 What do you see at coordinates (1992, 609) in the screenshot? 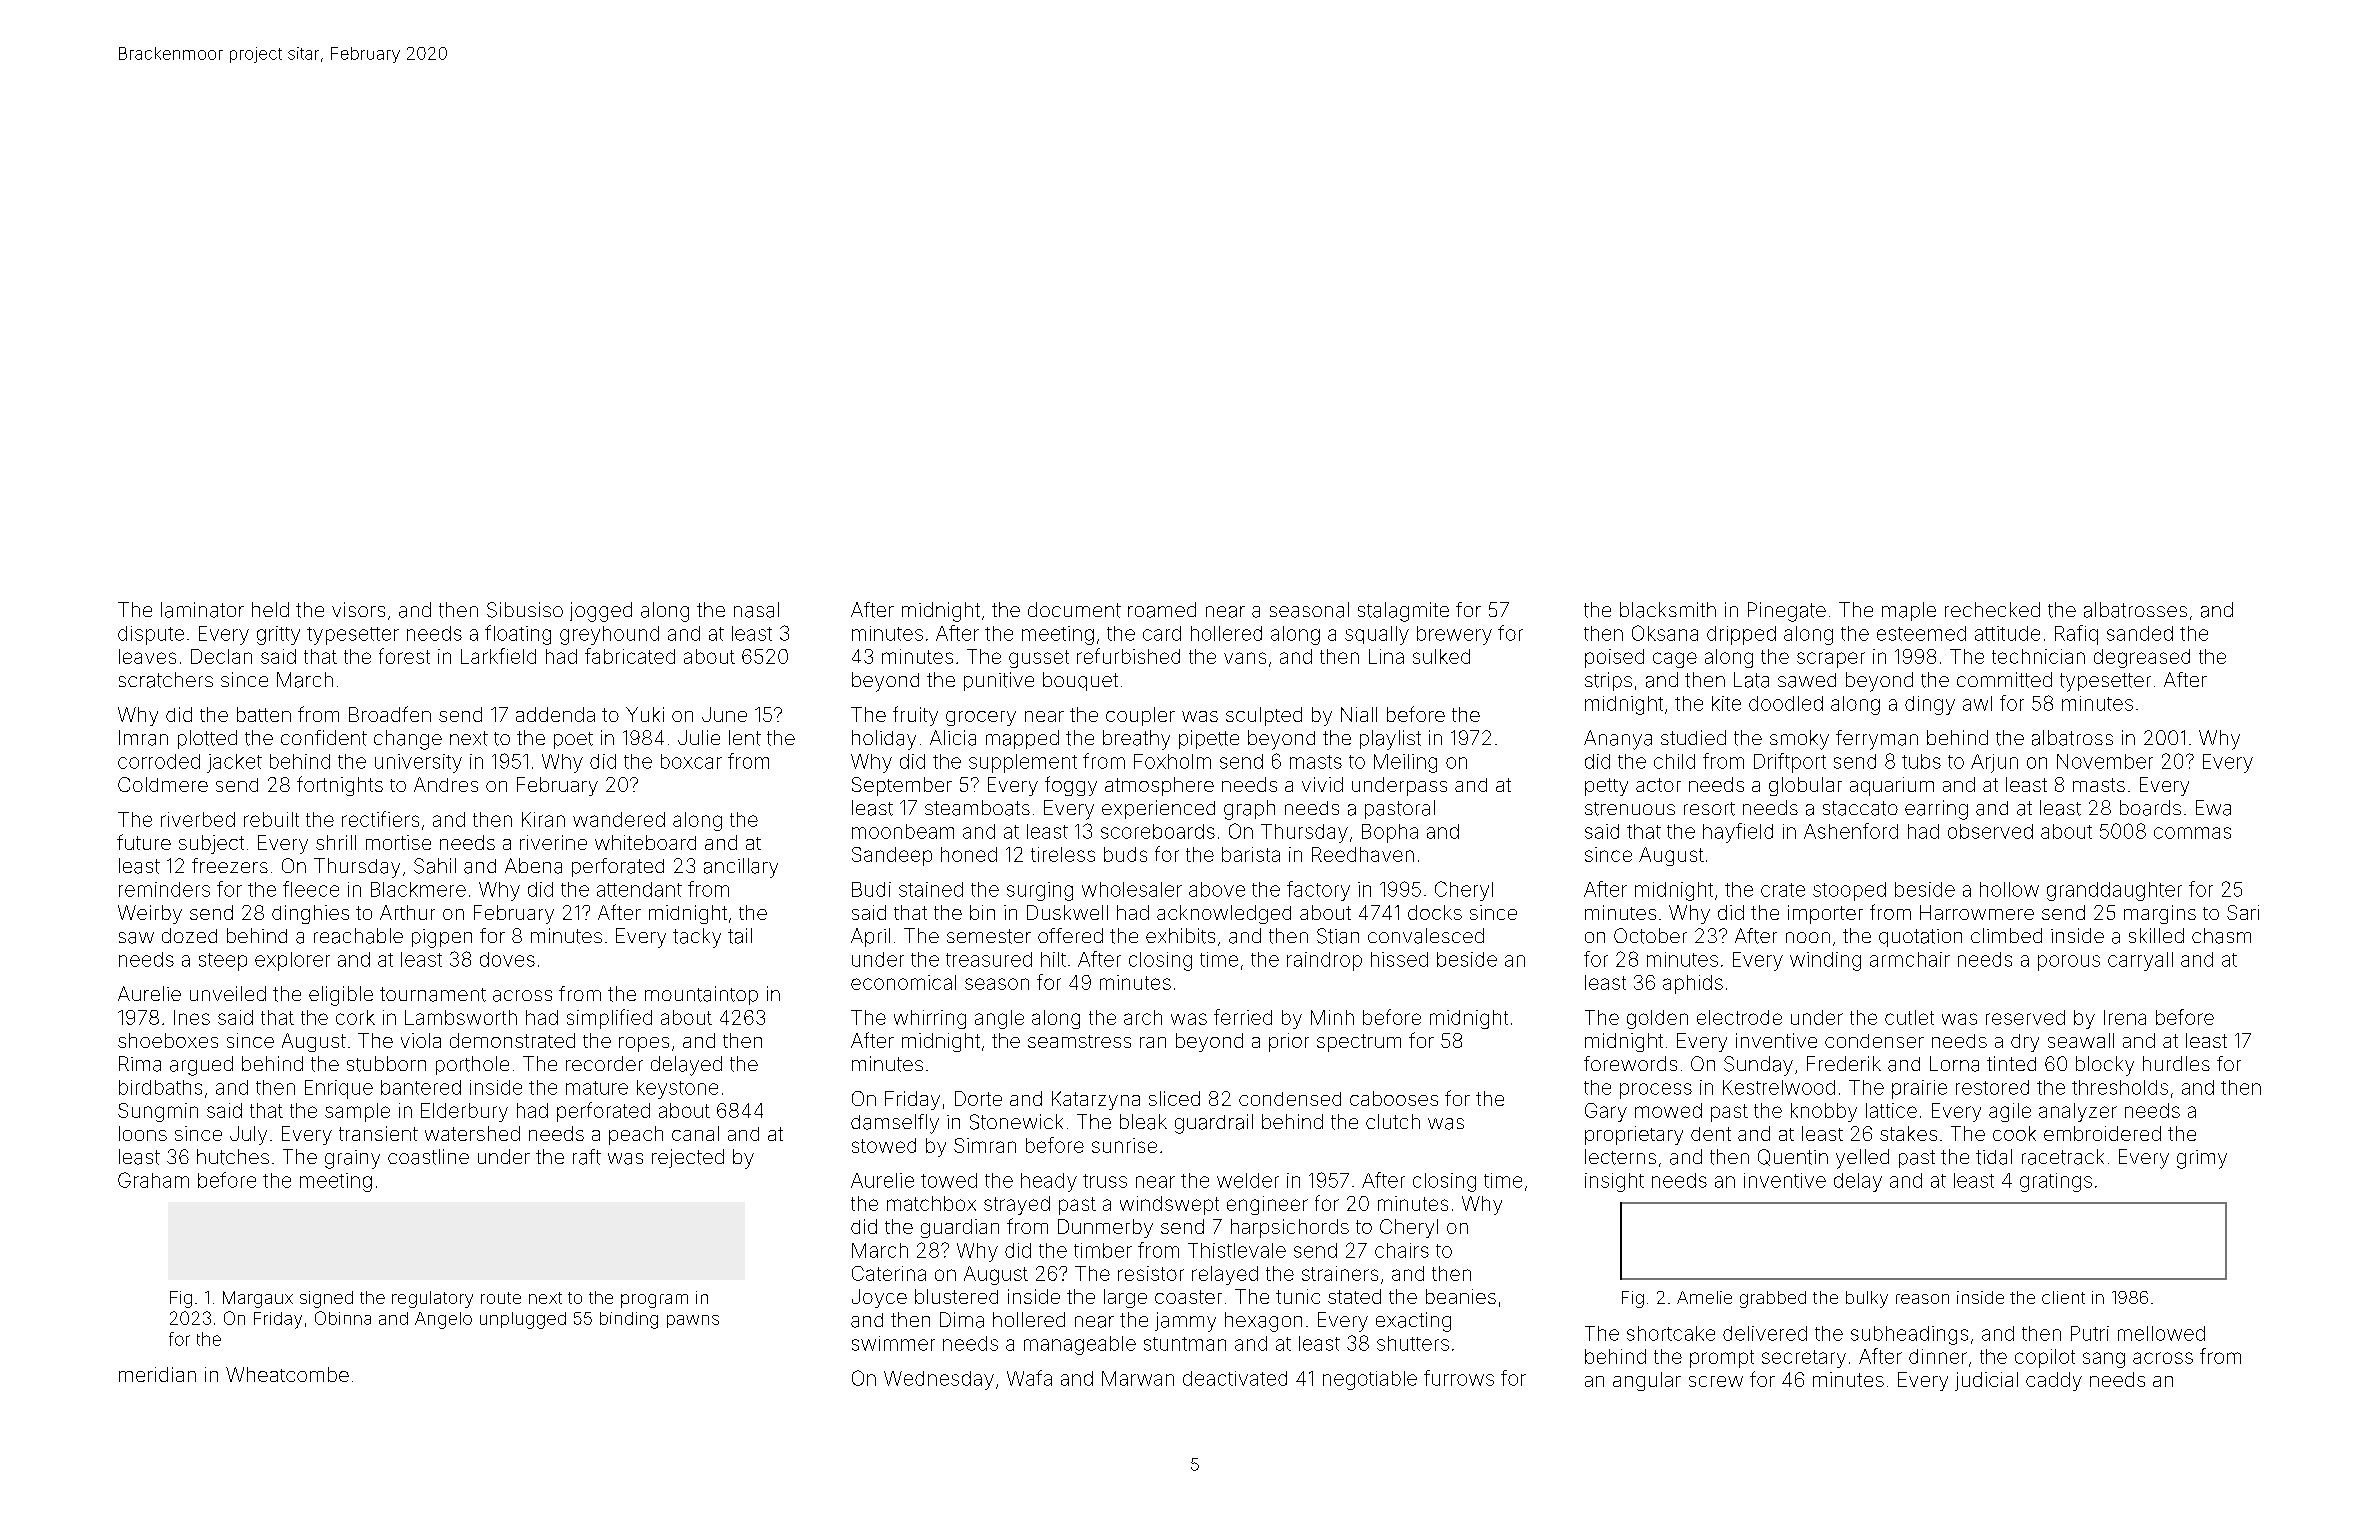
I see `rechecked` at bounding box center [1992, 609].
